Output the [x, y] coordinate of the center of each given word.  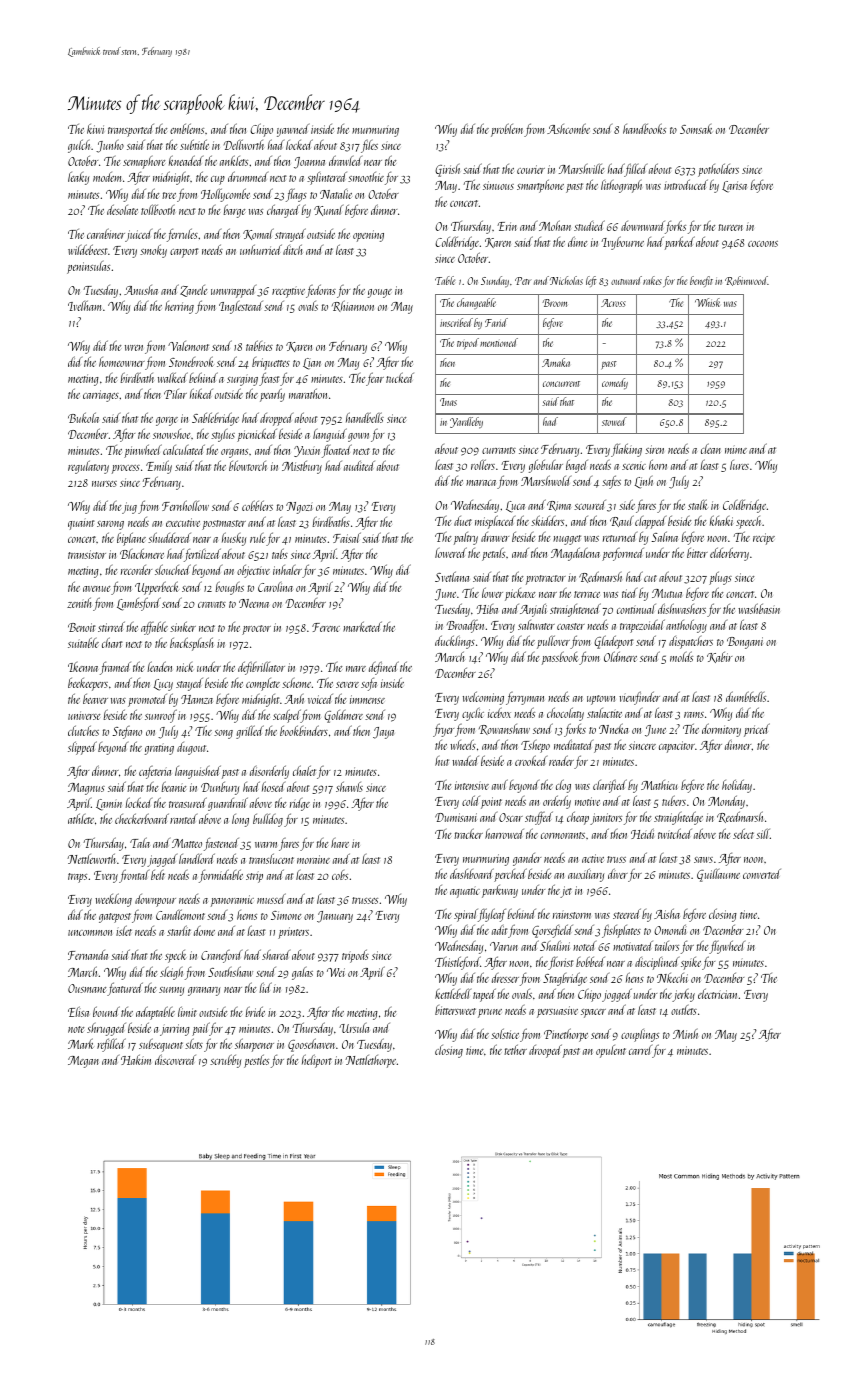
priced [757, 730]
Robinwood [746, 281]
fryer [443, 730]
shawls [349, 786]
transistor [87, 554]
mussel [271, 898]
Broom [554, 303]
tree [169, 195]
